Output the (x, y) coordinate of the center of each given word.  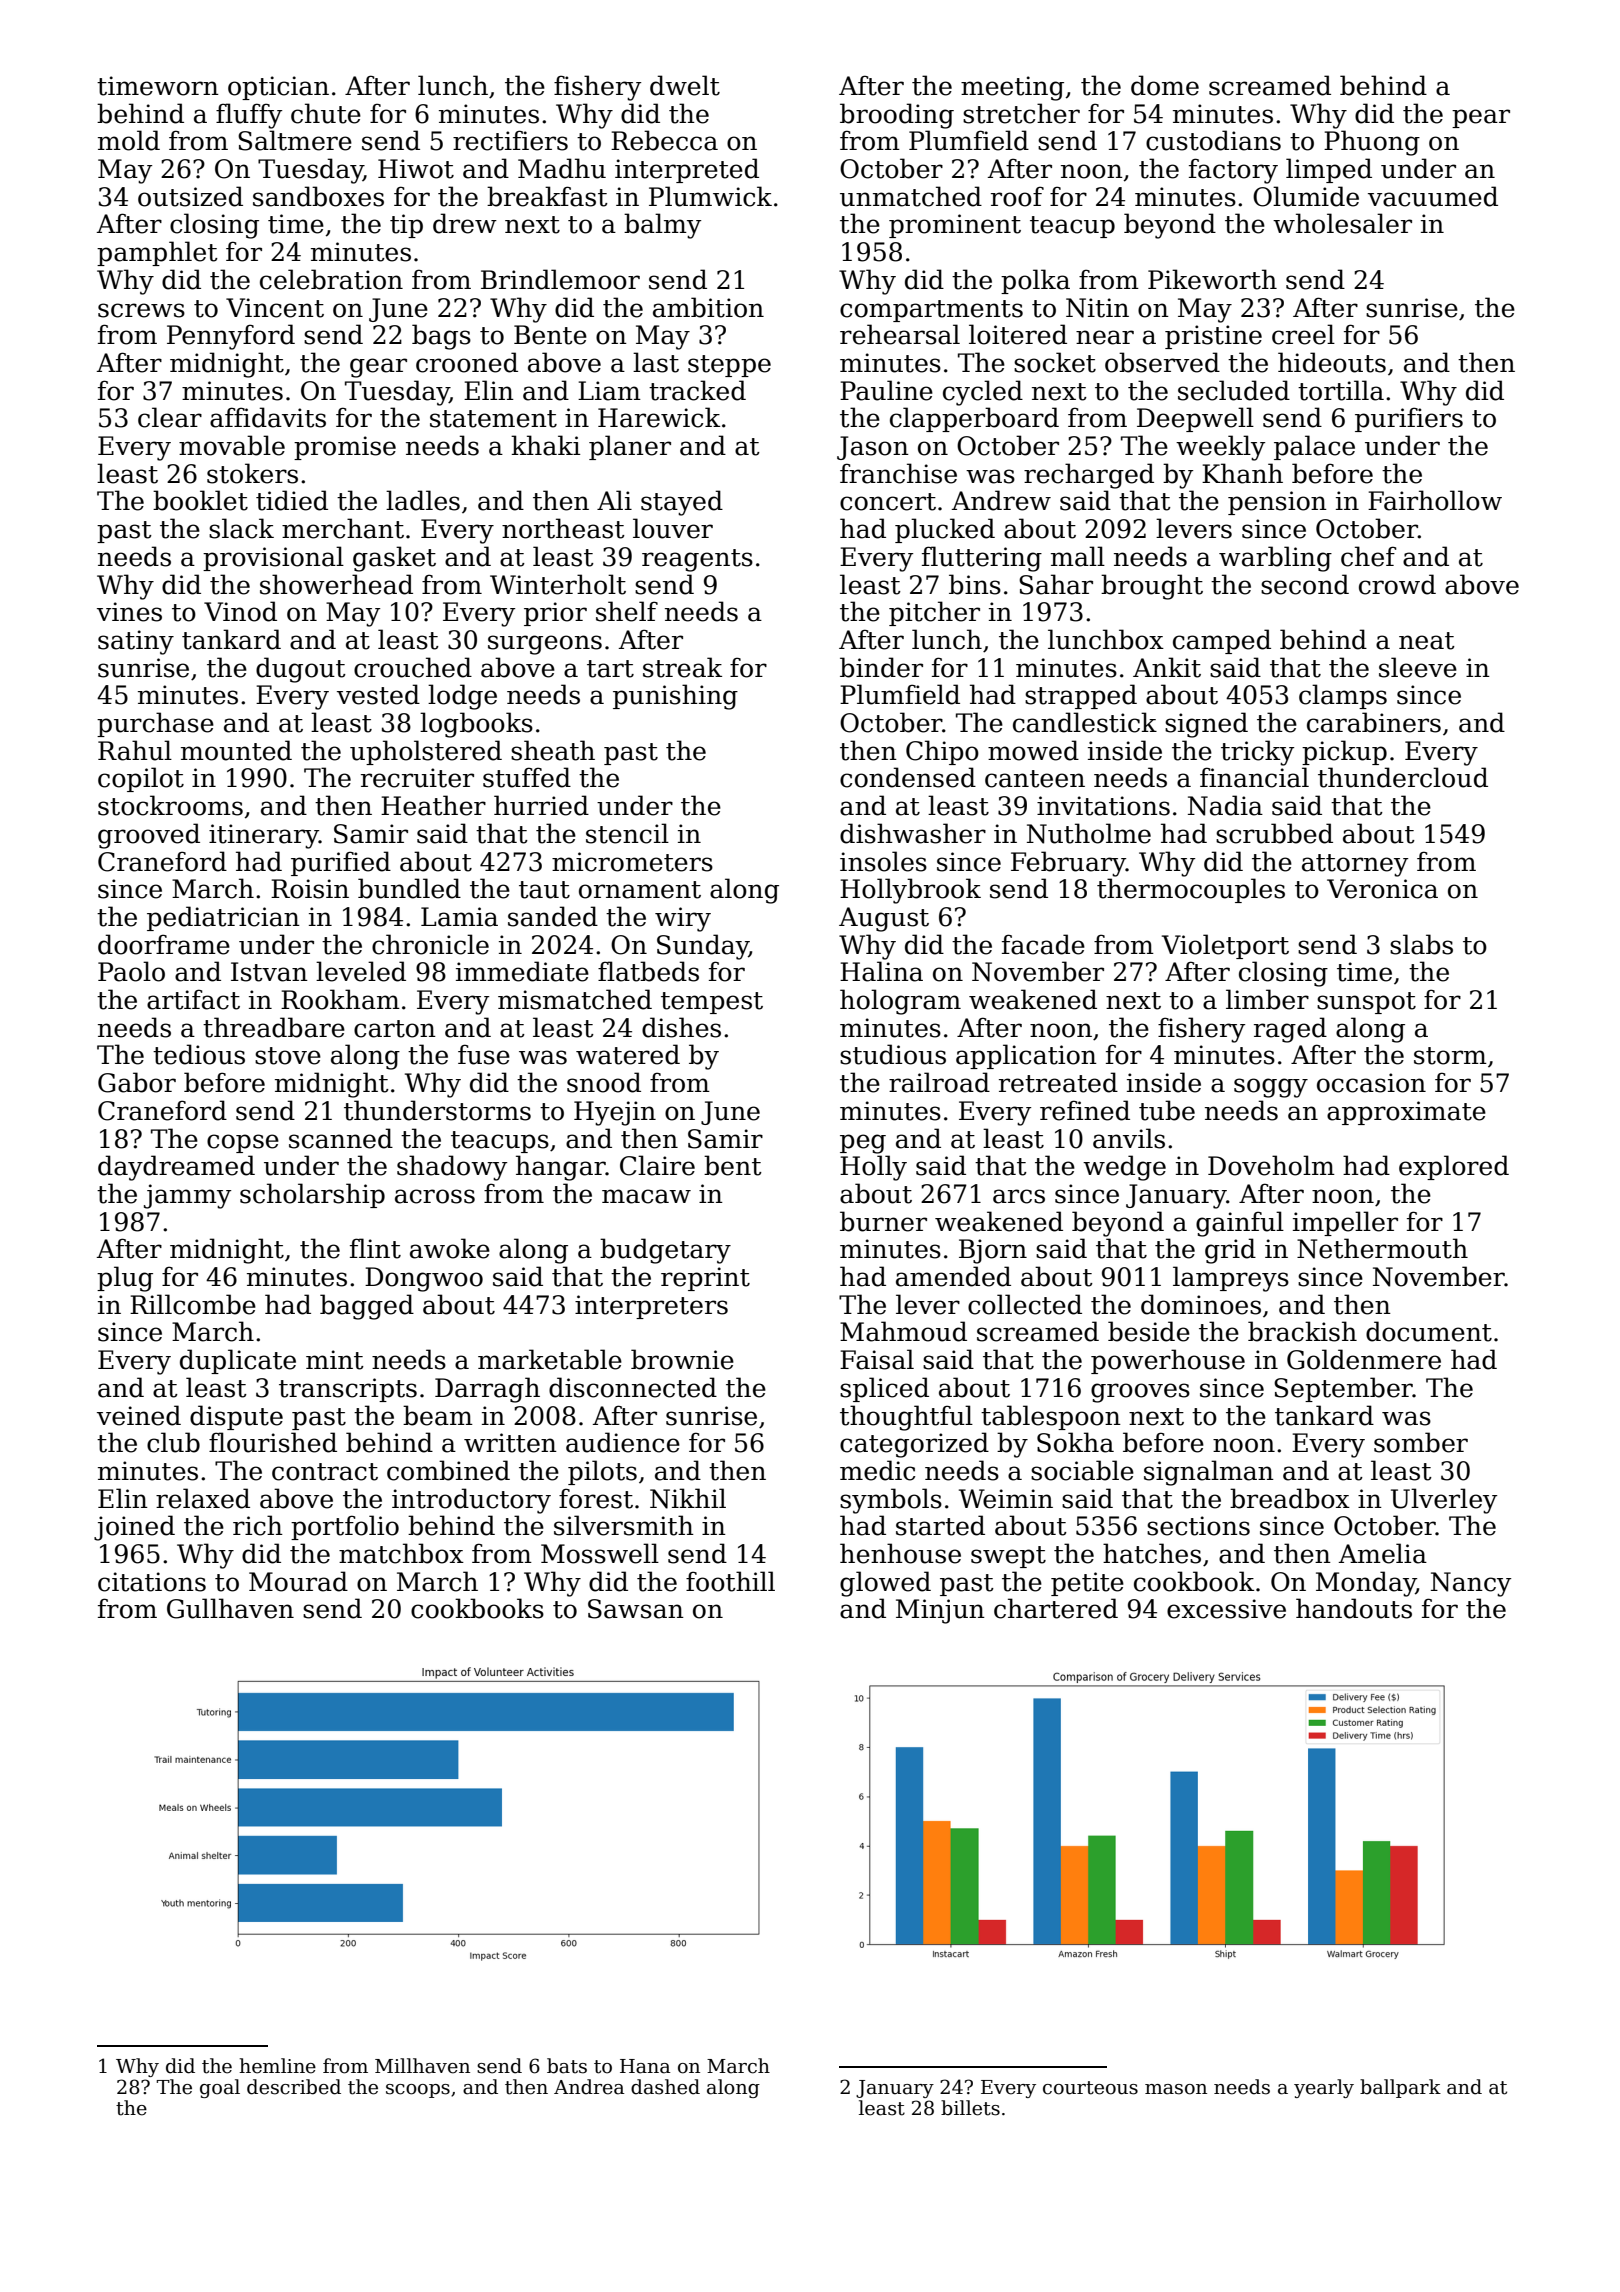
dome (1165, 85)
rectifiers (510, 140)
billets (970, 2108)
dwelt (685, 85)
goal (220, 2088)
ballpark (1400, 2088)
